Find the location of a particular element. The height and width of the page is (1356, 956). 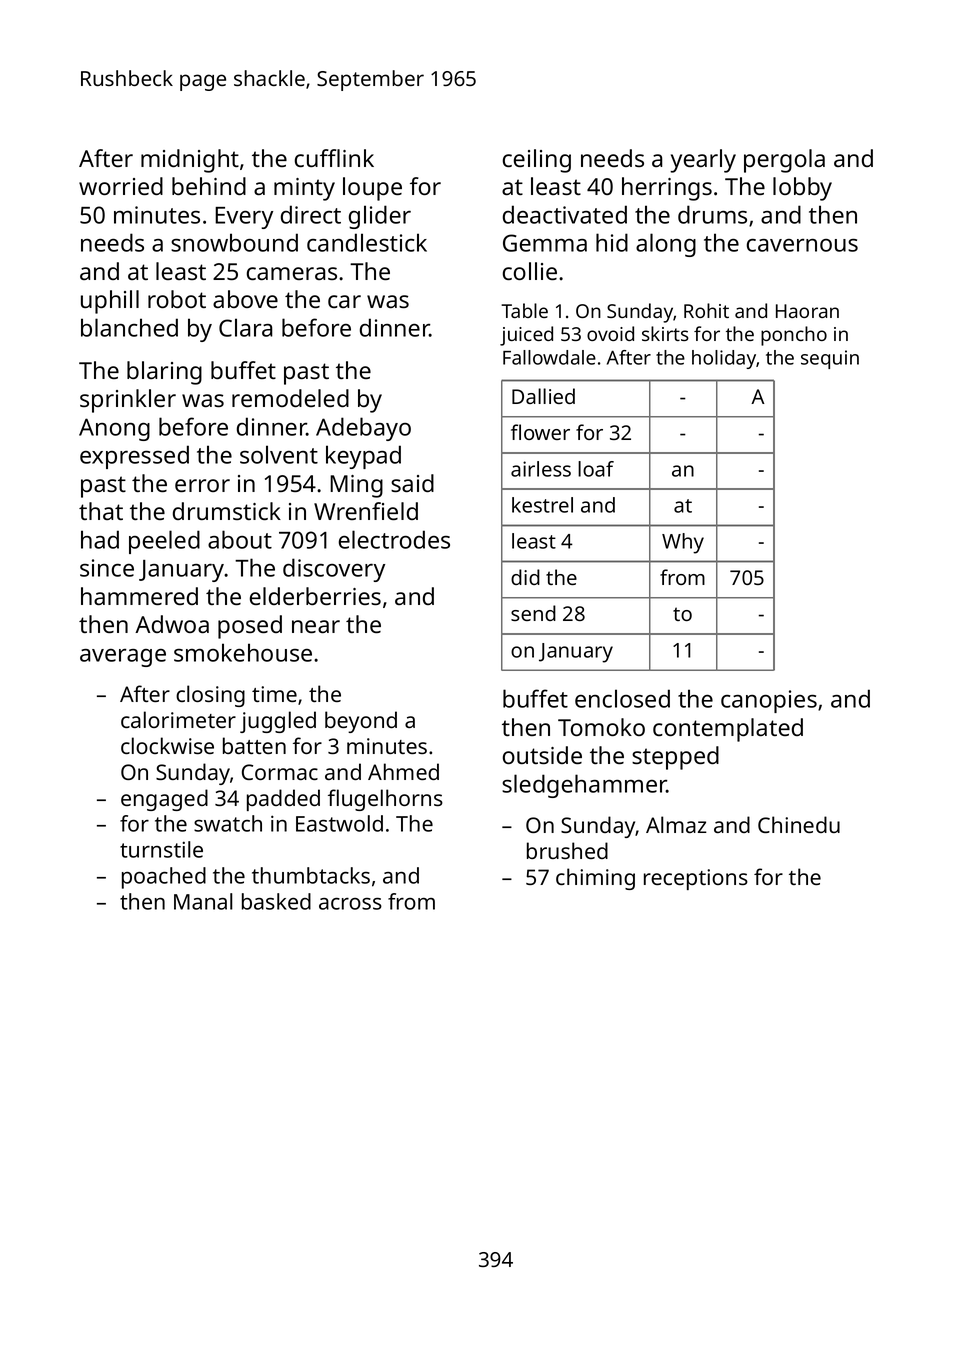

loaf is located at coordinates (596, 469).
